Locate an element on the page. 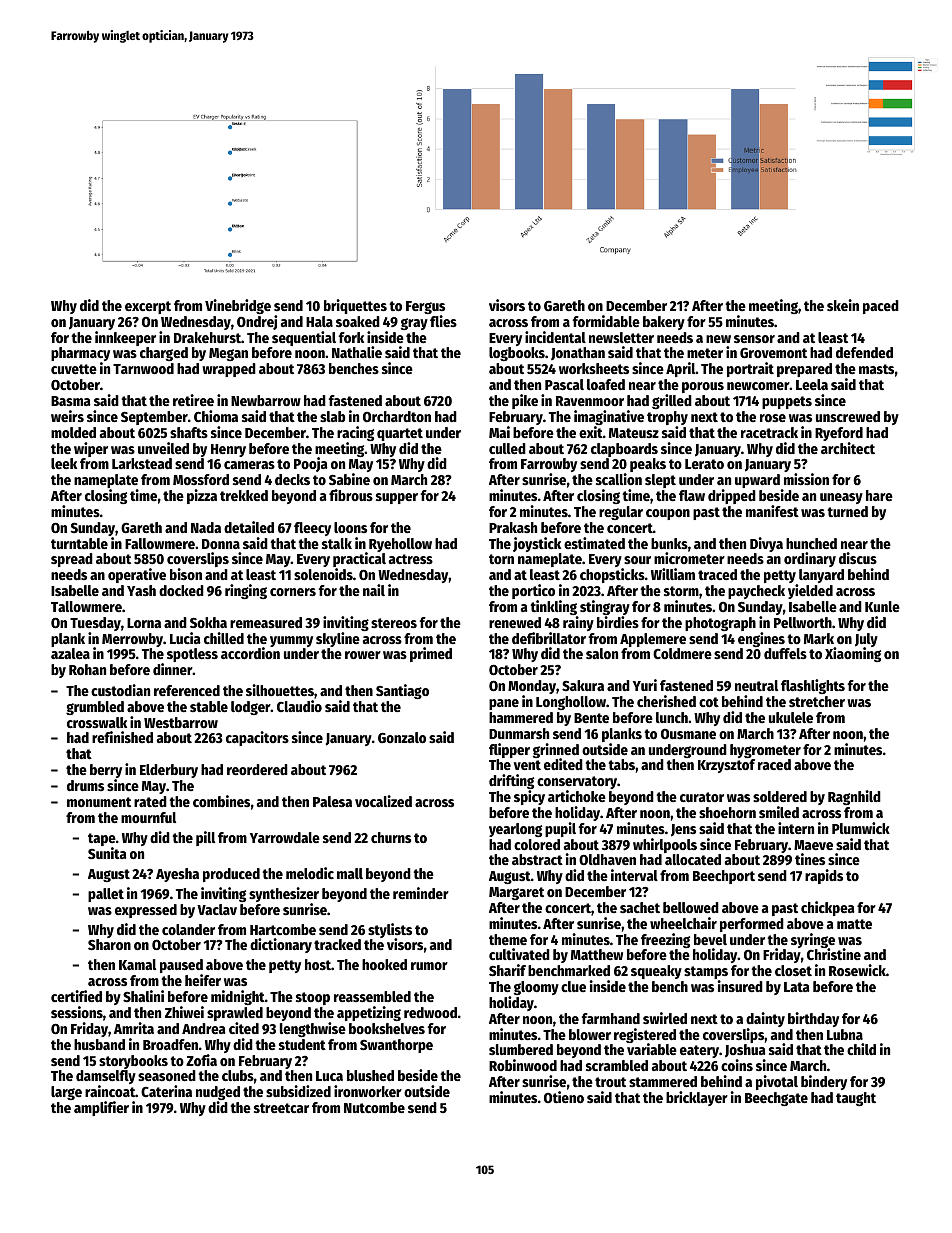  rumor is located at coordinates (429, 966).
